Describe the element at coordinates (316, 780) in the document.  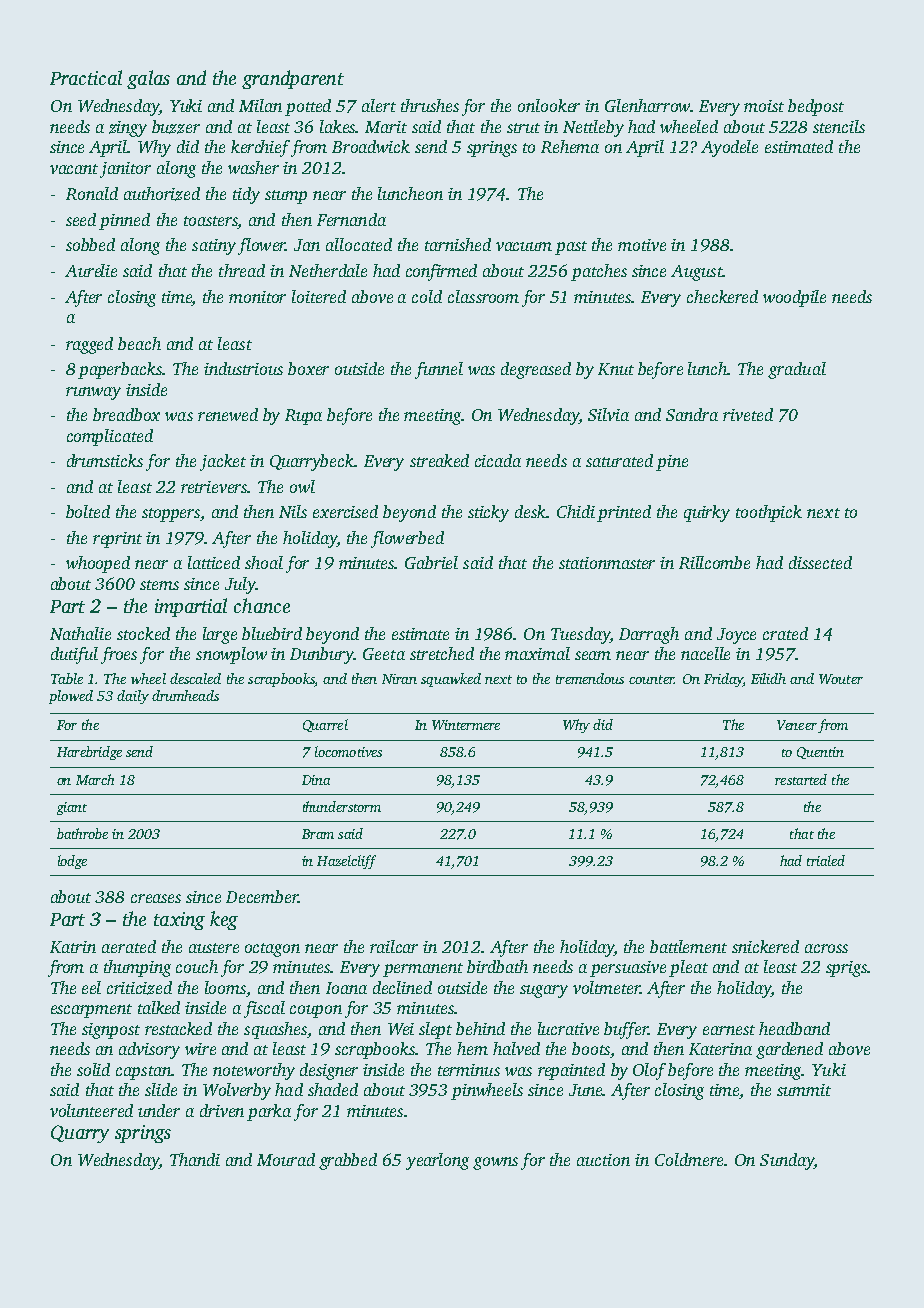
I see `Dina` at that location.
